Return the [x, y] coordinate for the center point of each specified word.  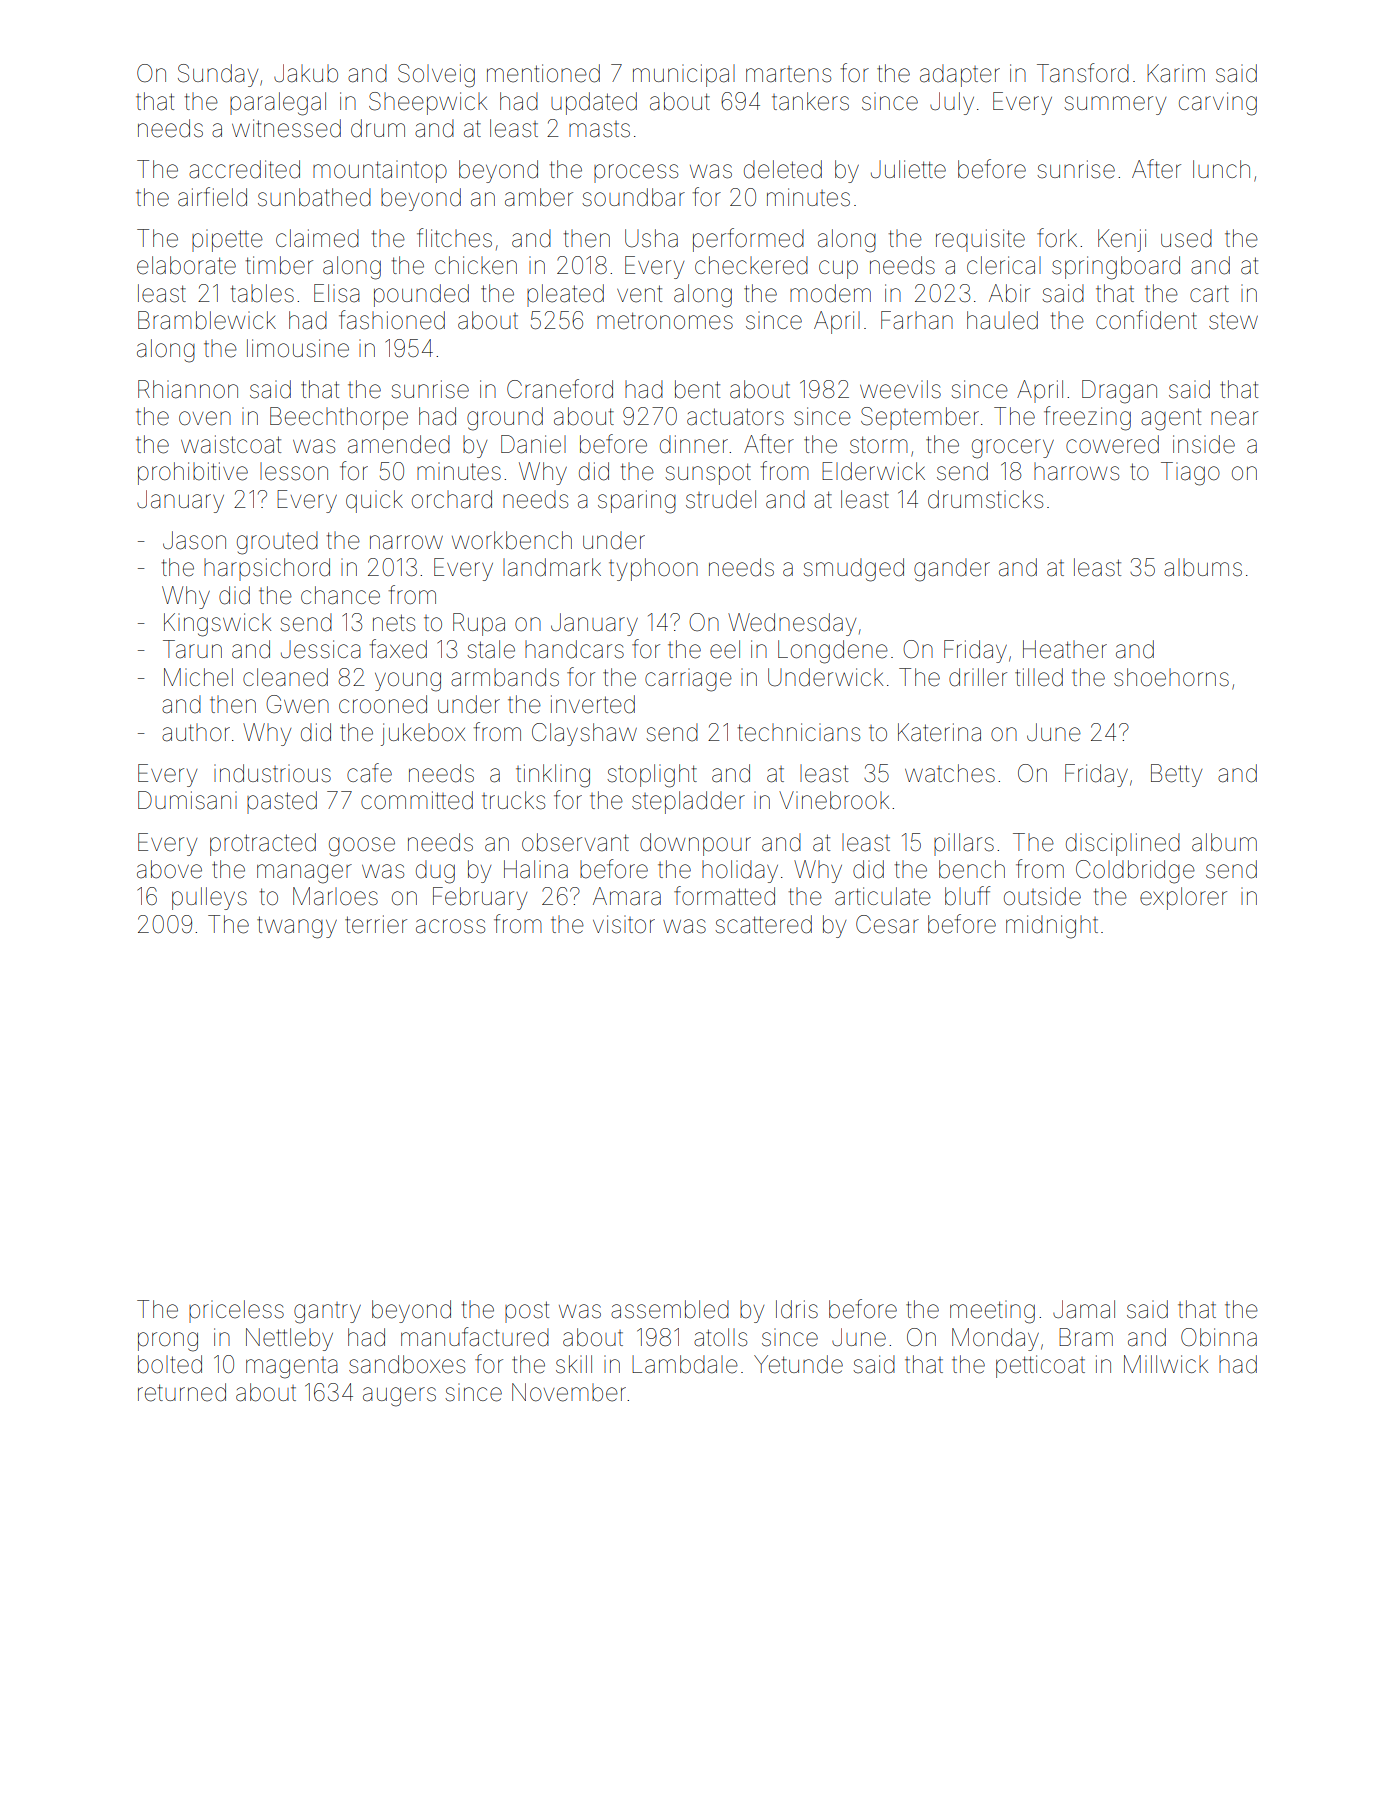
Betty [1176, 775]
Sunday [218, 75]
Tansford [1083, 73]
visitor [624, 924]
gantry [327, 1313]
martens [788, 74]
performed [748, 240]
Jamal [1084, 1309]
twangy [297, 927]
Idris [797, 1309]
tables [262, 293]
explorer [1183, 898]
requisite [980, 240]
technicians [799, 732]
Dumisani [187, 800]
